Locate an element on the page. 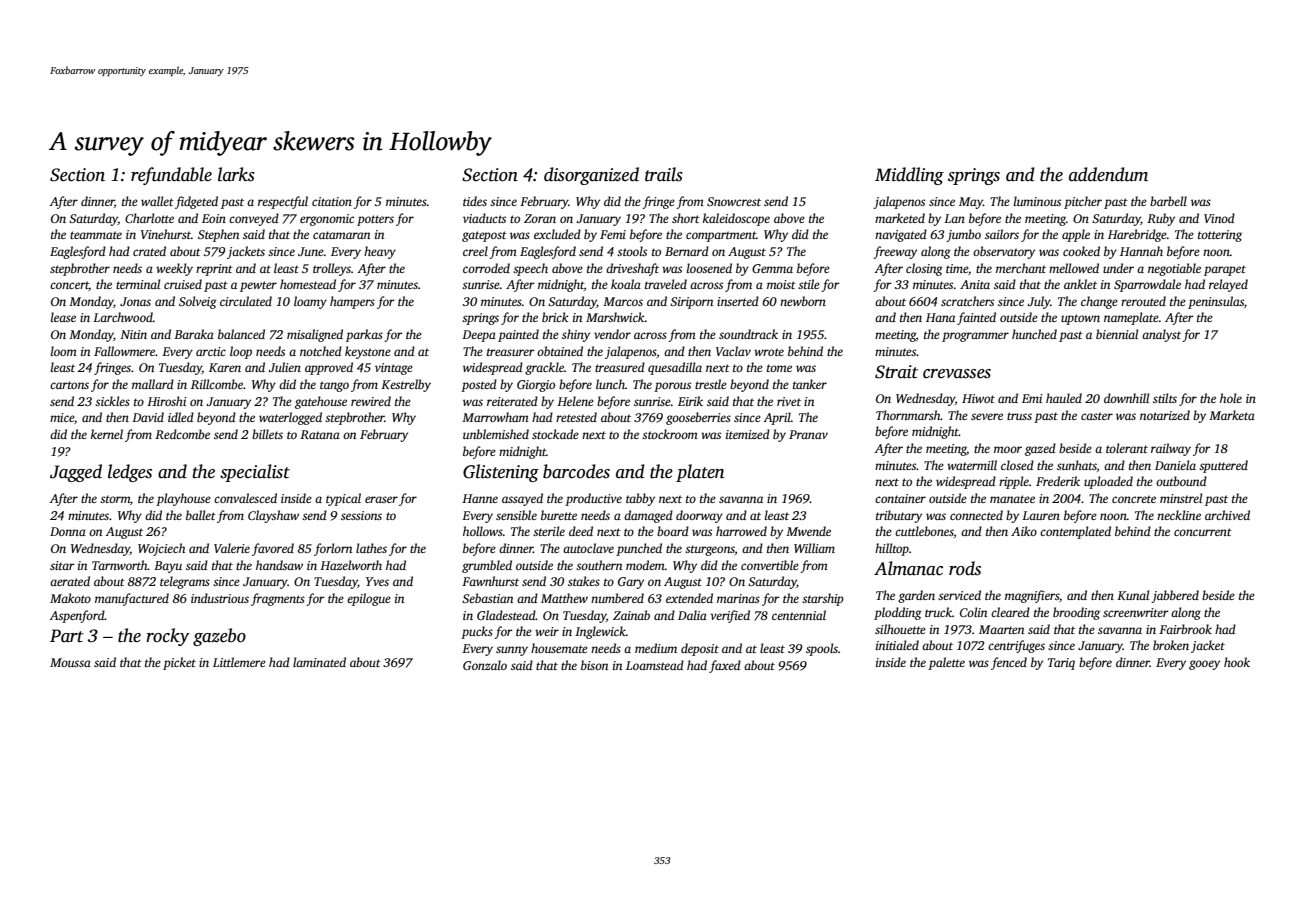 This image has height=924, width=1308. homestead is located at coordinates (308, 284).
